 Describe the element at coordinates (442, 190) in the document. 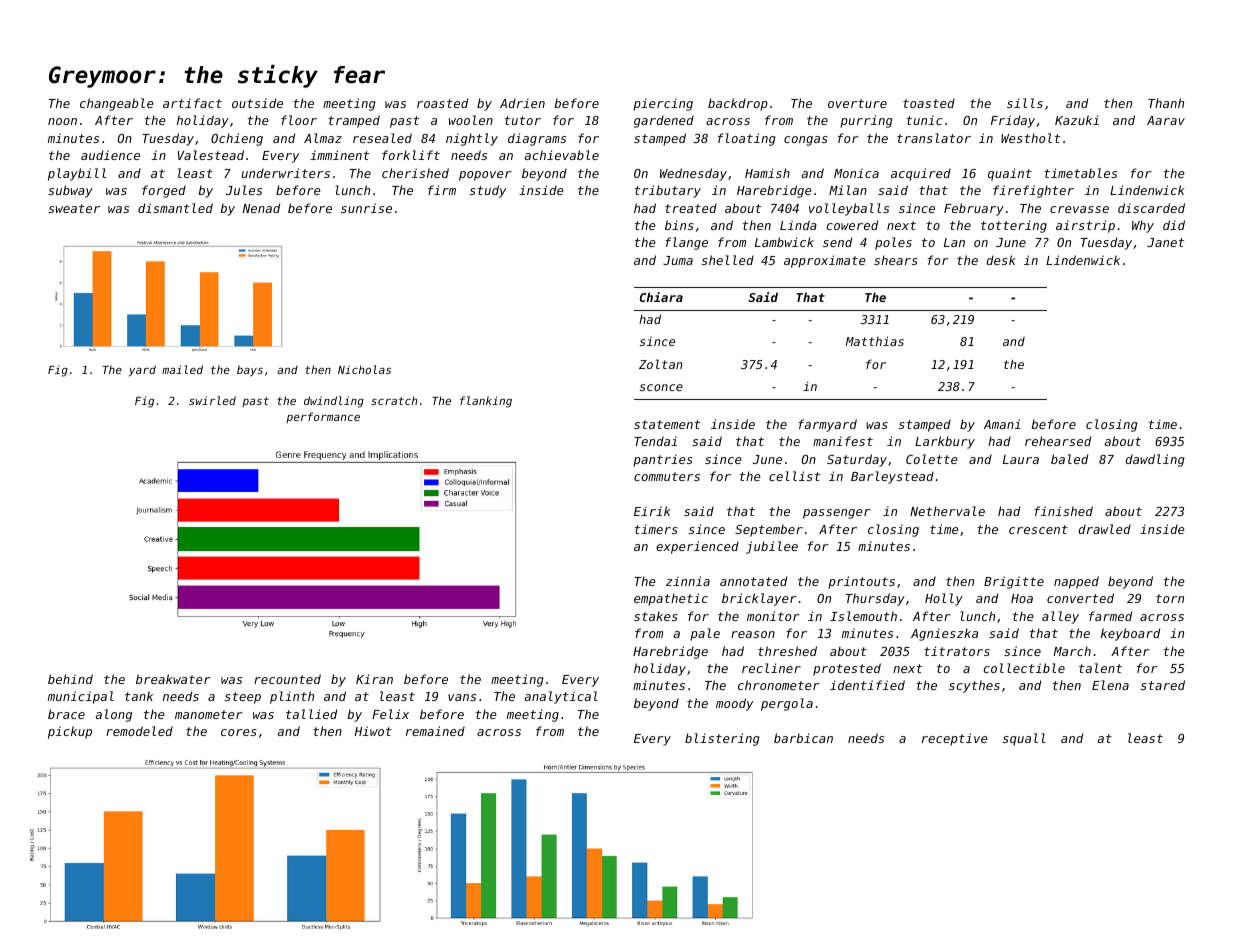

I see `firm` at that location.
